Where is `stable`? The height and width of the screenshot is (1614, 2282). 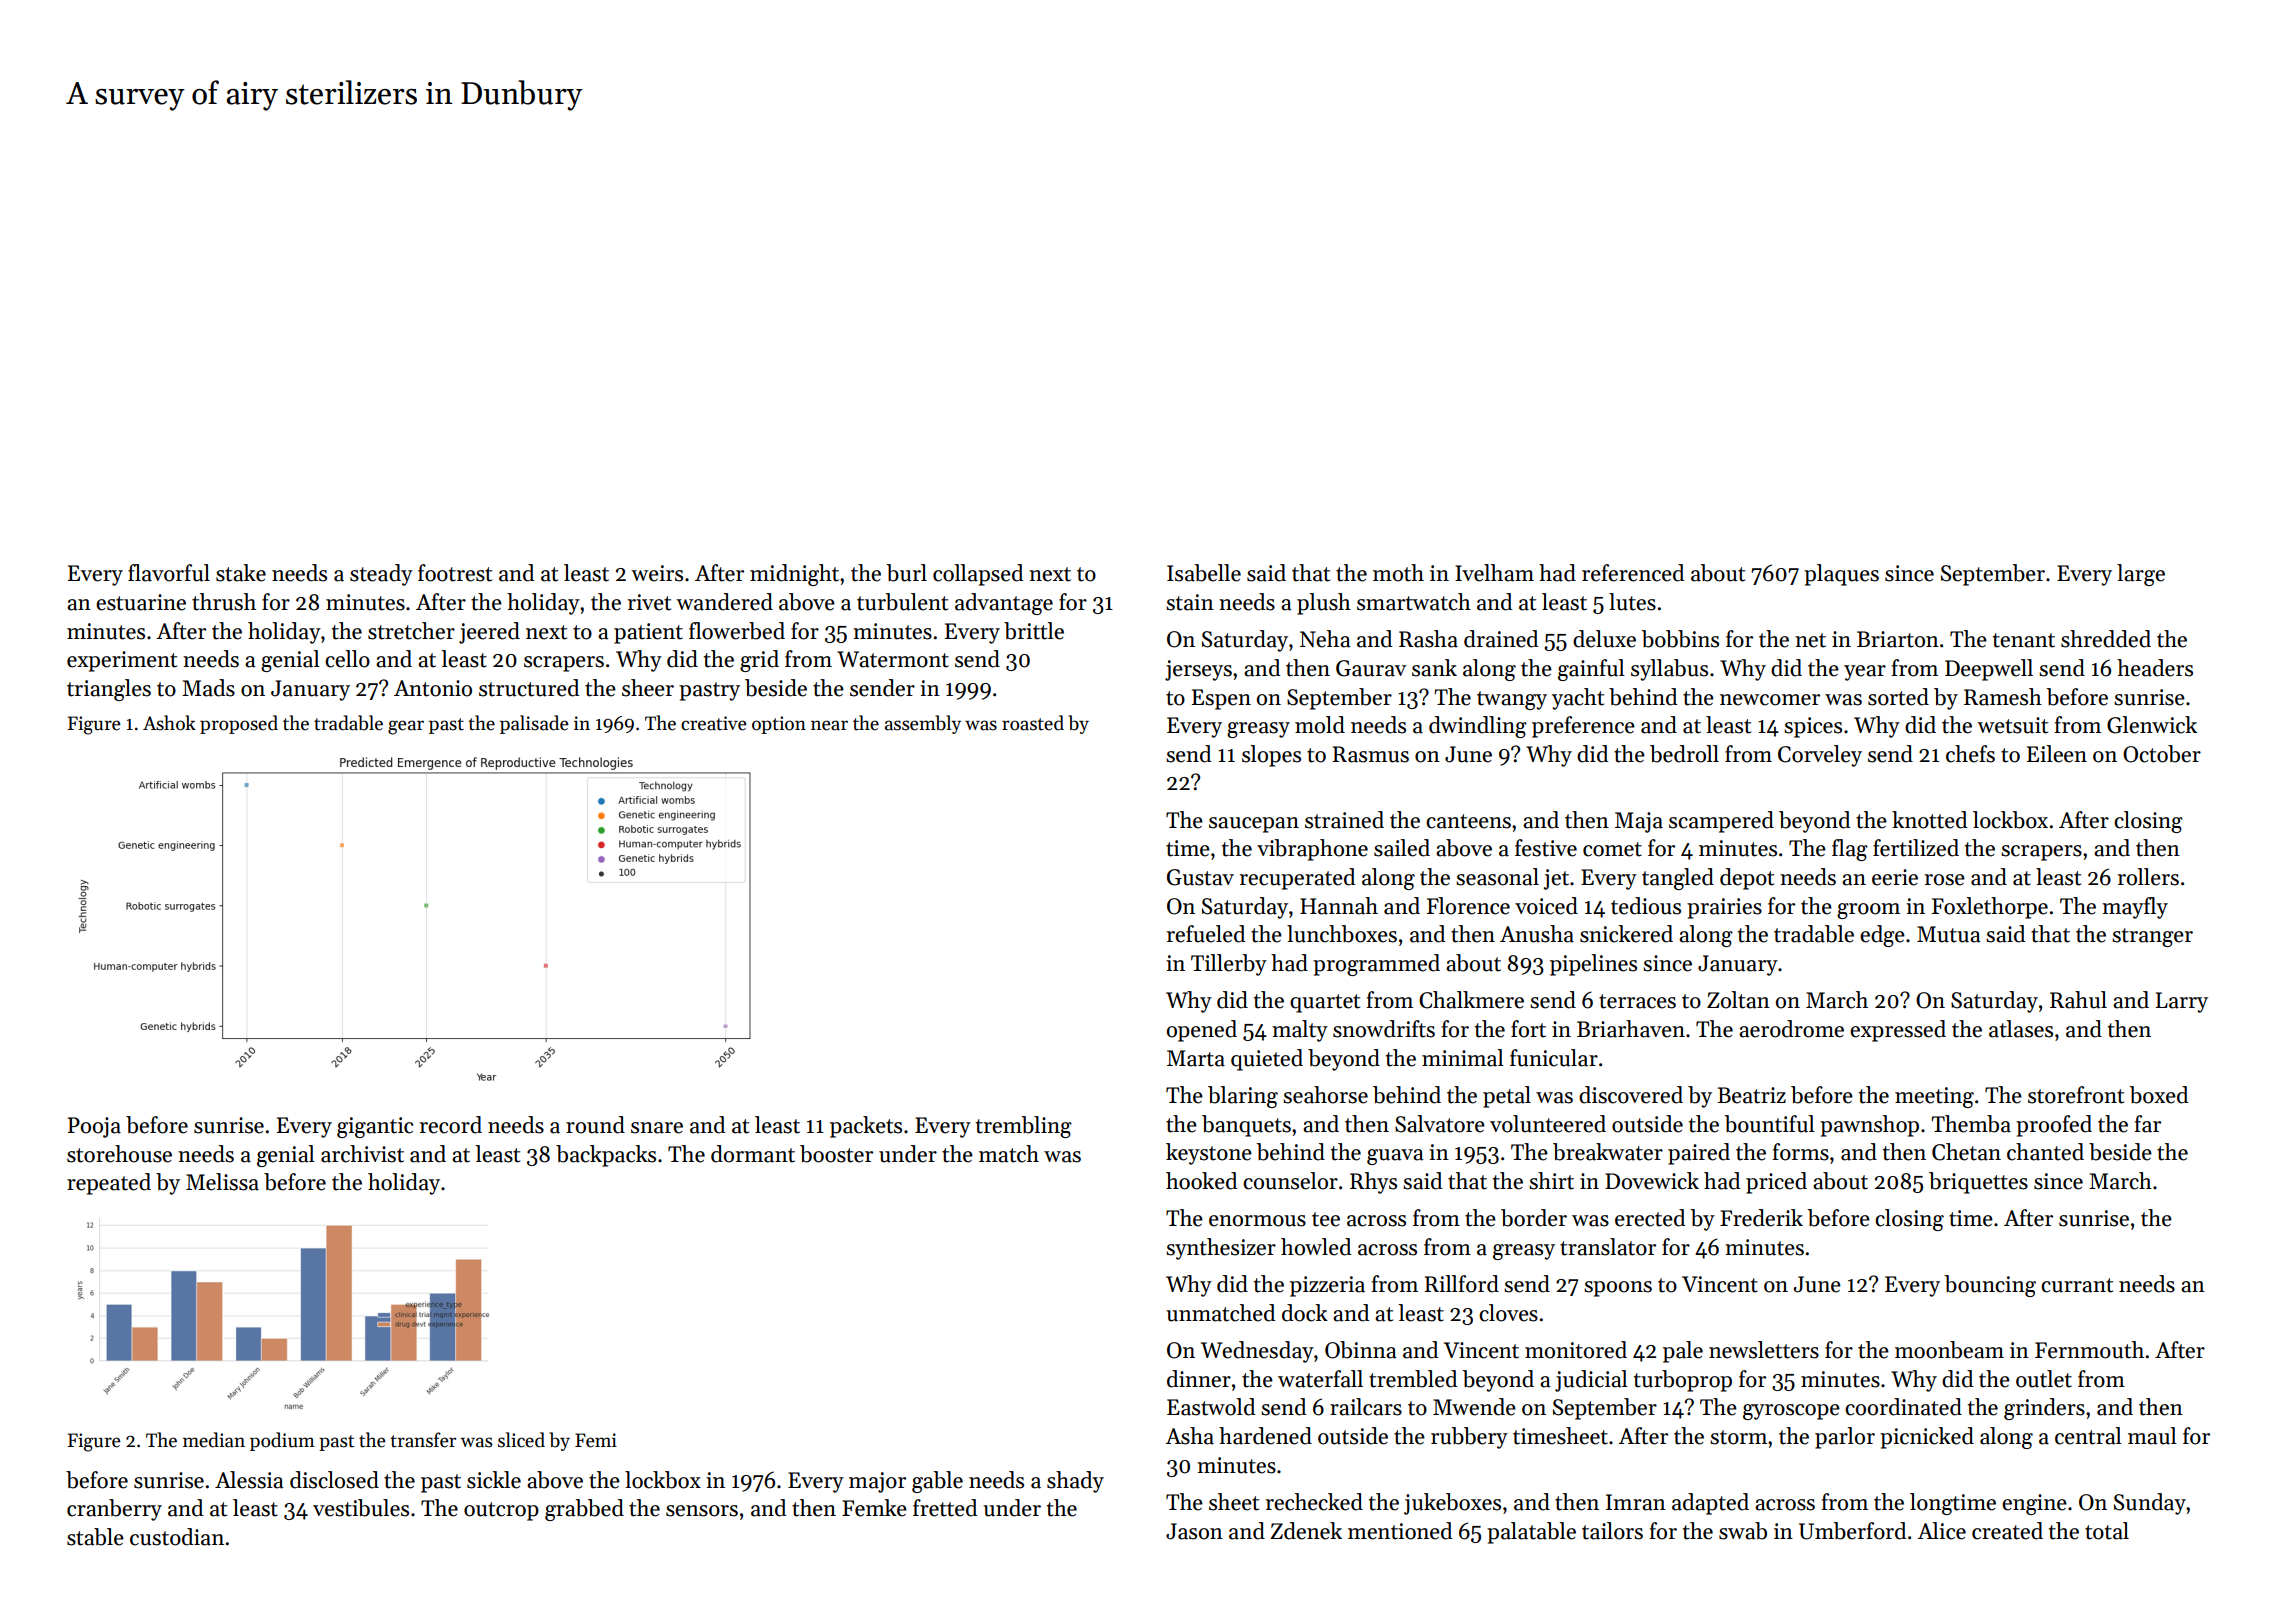
stable is located at coordinates (95, 1537).
